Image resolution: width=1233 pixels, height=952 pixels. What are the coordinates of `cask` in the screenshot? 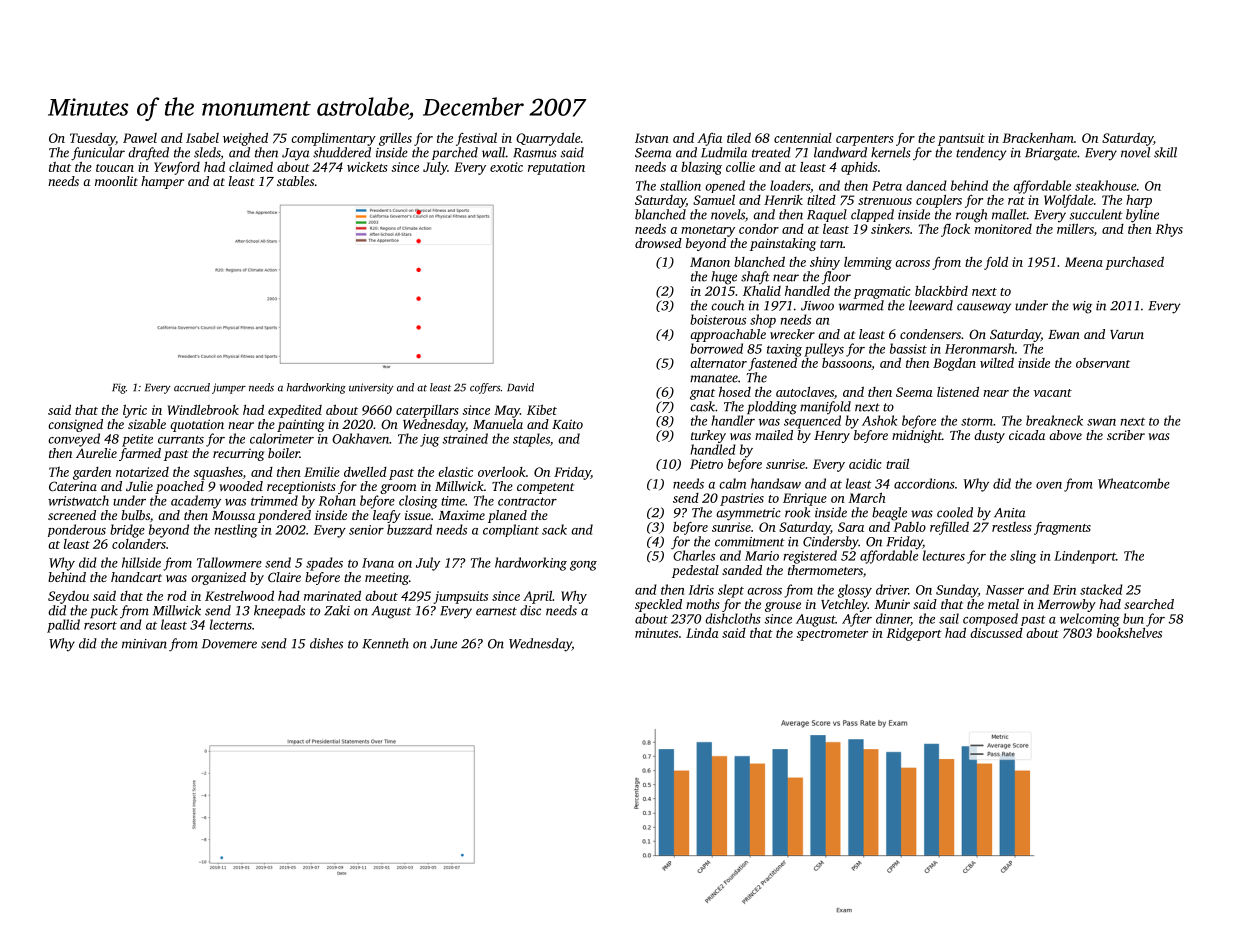 It's located at (702, 406).
